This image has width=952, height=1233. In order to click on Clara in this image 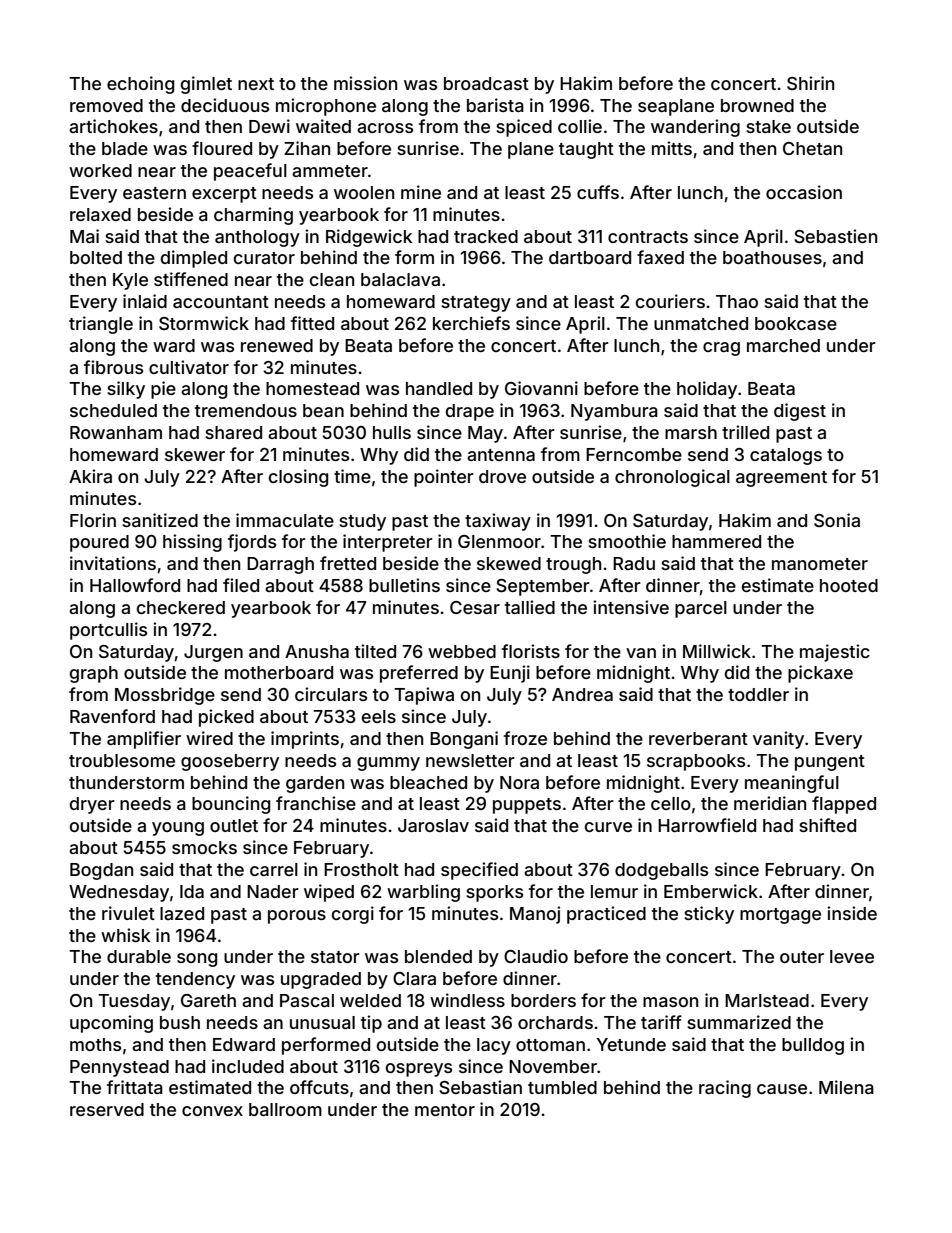, I will do `click(414, 978)`.
